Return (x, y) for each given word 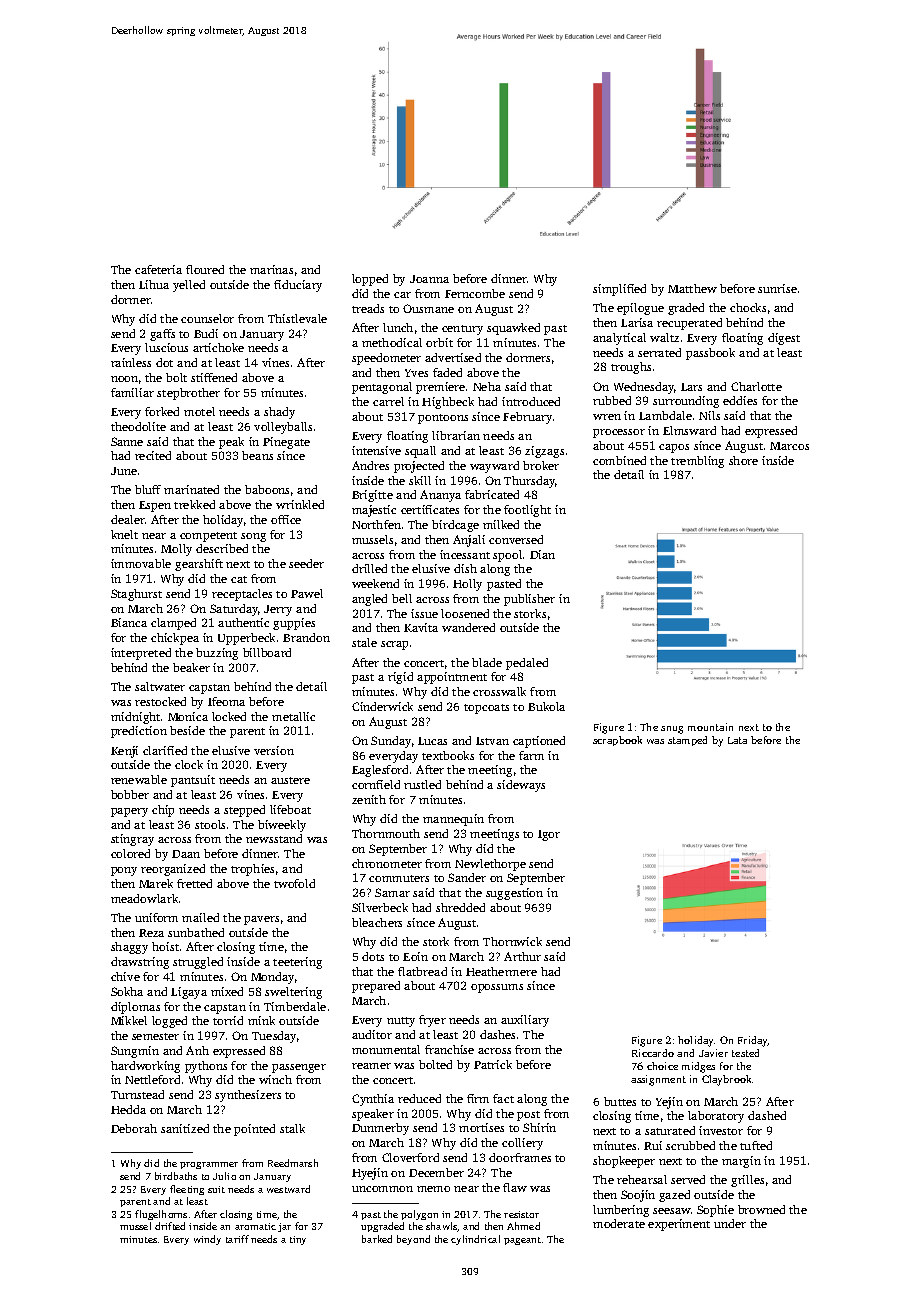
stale (364, 642)
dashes (497, 1034)
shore (743, 460)
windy (207, 1240)
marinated (191, 489)
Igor (549, 835)
